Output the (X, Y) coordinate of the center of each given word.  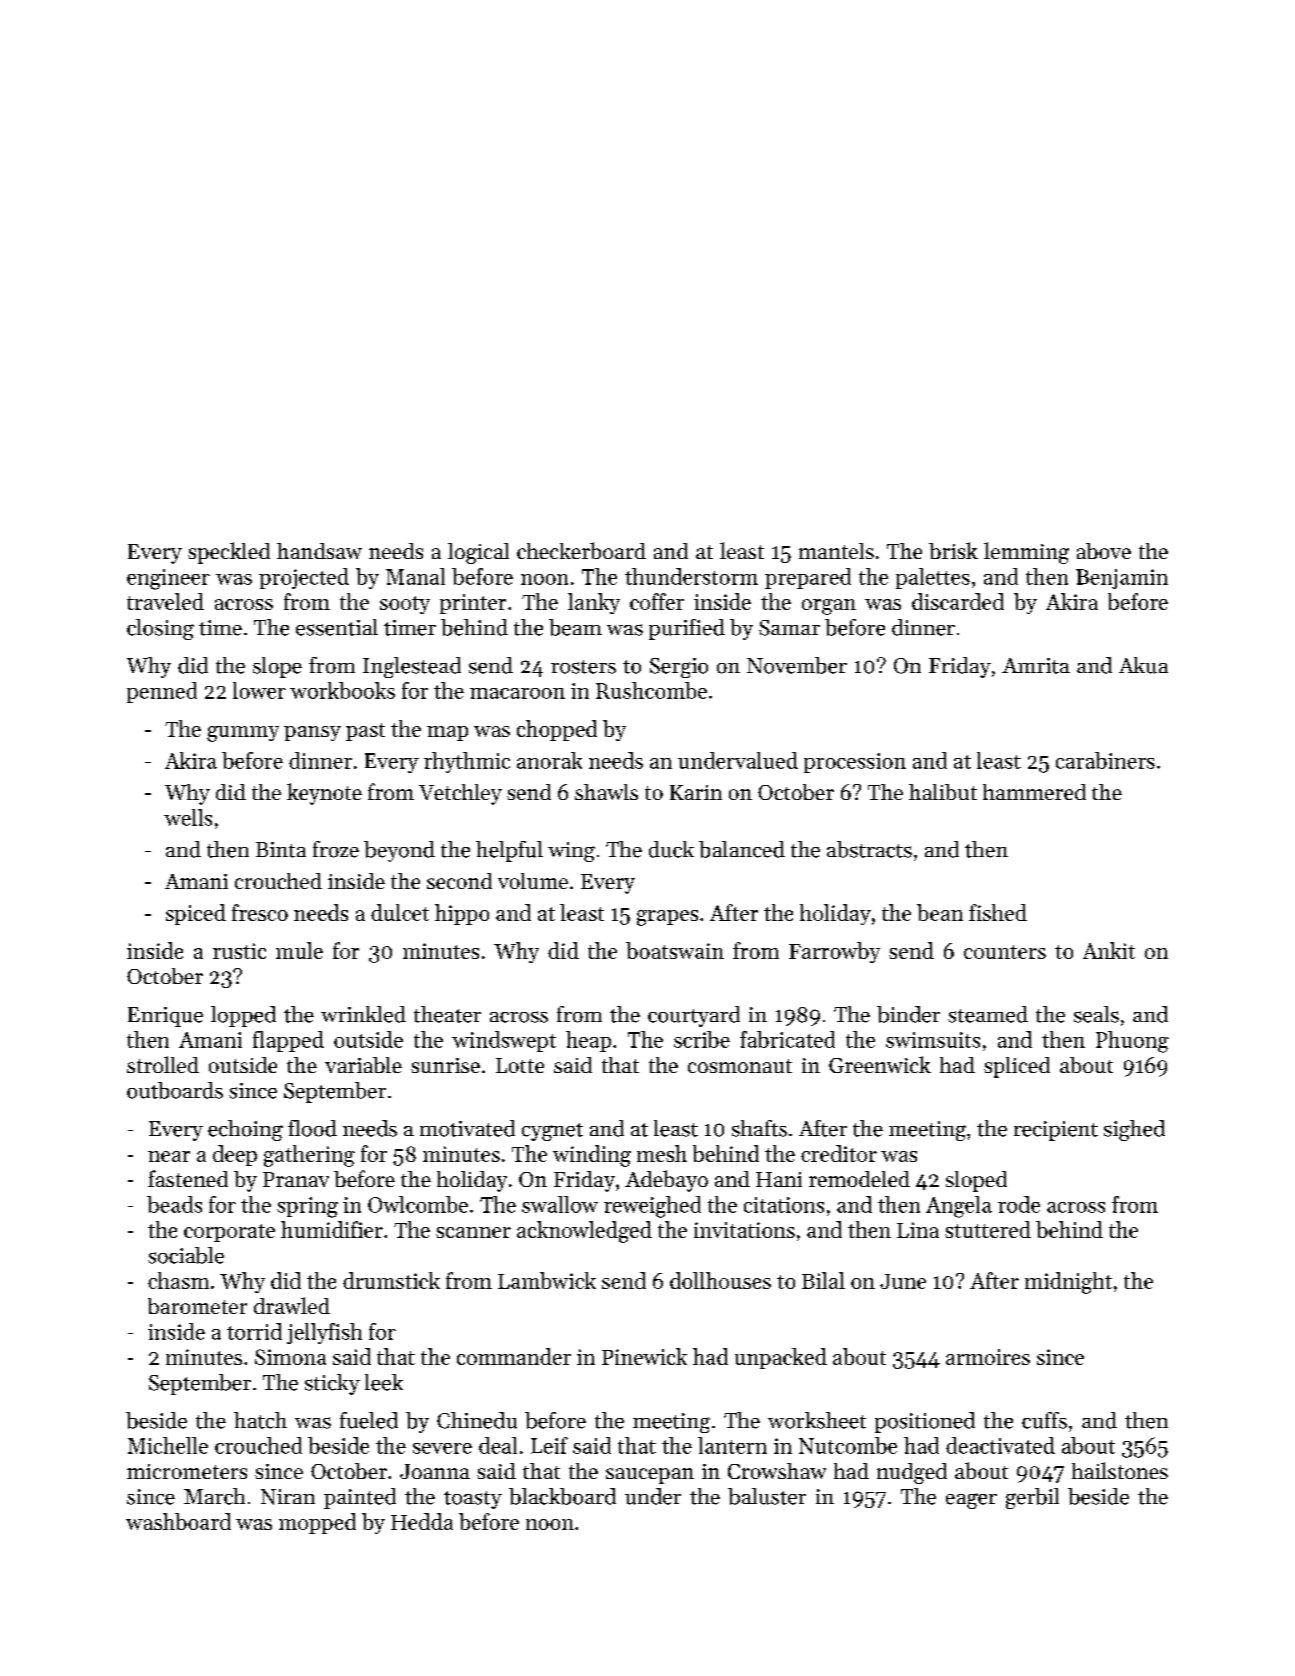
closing (160, 629)
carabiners (1105, 760)
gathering (309, 1156)
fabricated (787, 1039)
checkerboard (581, 550)
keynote (324, 794)
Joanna (435, 1471)
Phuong (1132, 1042)
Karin (696, 792)
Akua (1143, 665)
